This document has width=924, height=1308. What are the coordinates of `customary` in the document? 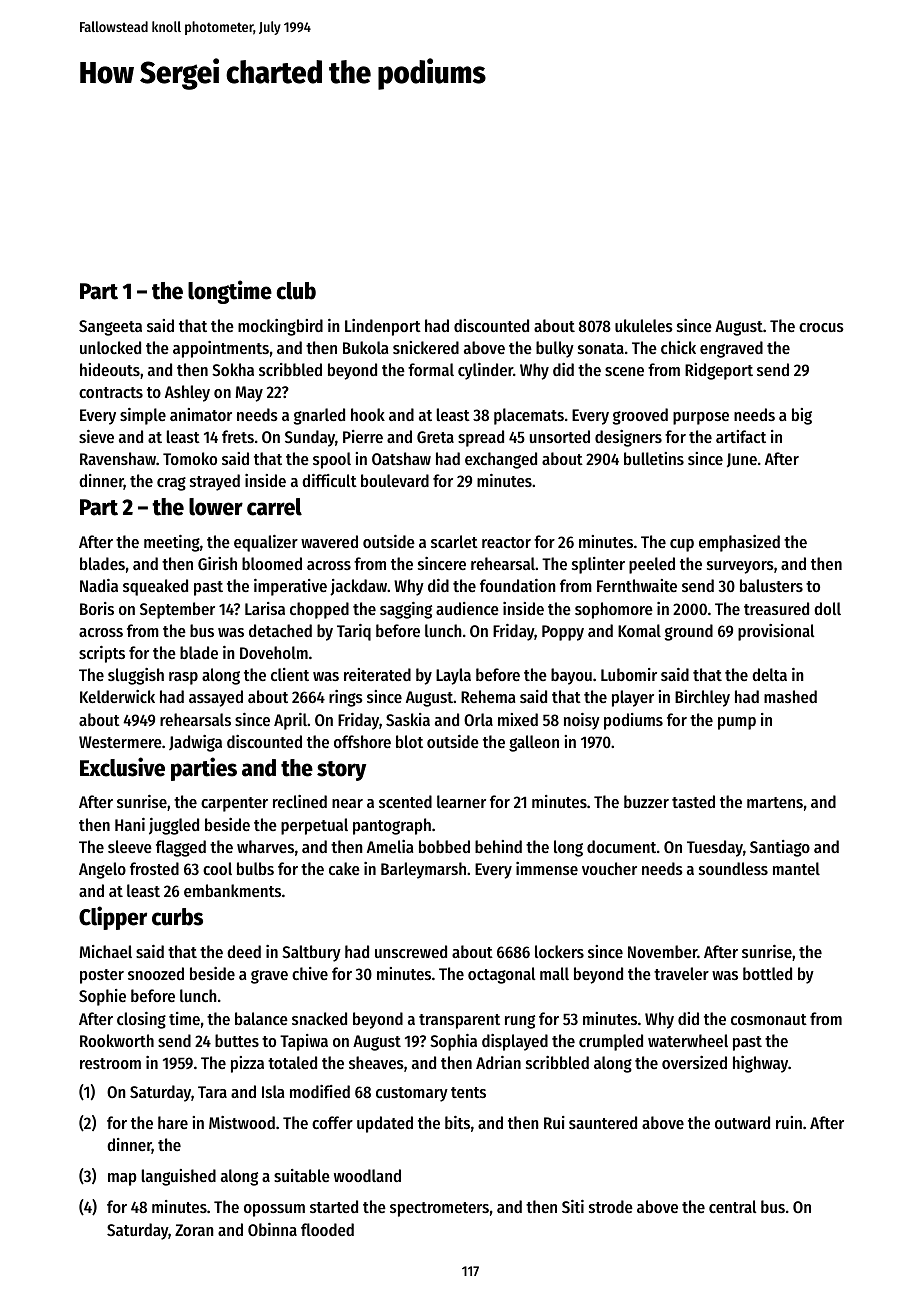 It's located at (412, 1094).
